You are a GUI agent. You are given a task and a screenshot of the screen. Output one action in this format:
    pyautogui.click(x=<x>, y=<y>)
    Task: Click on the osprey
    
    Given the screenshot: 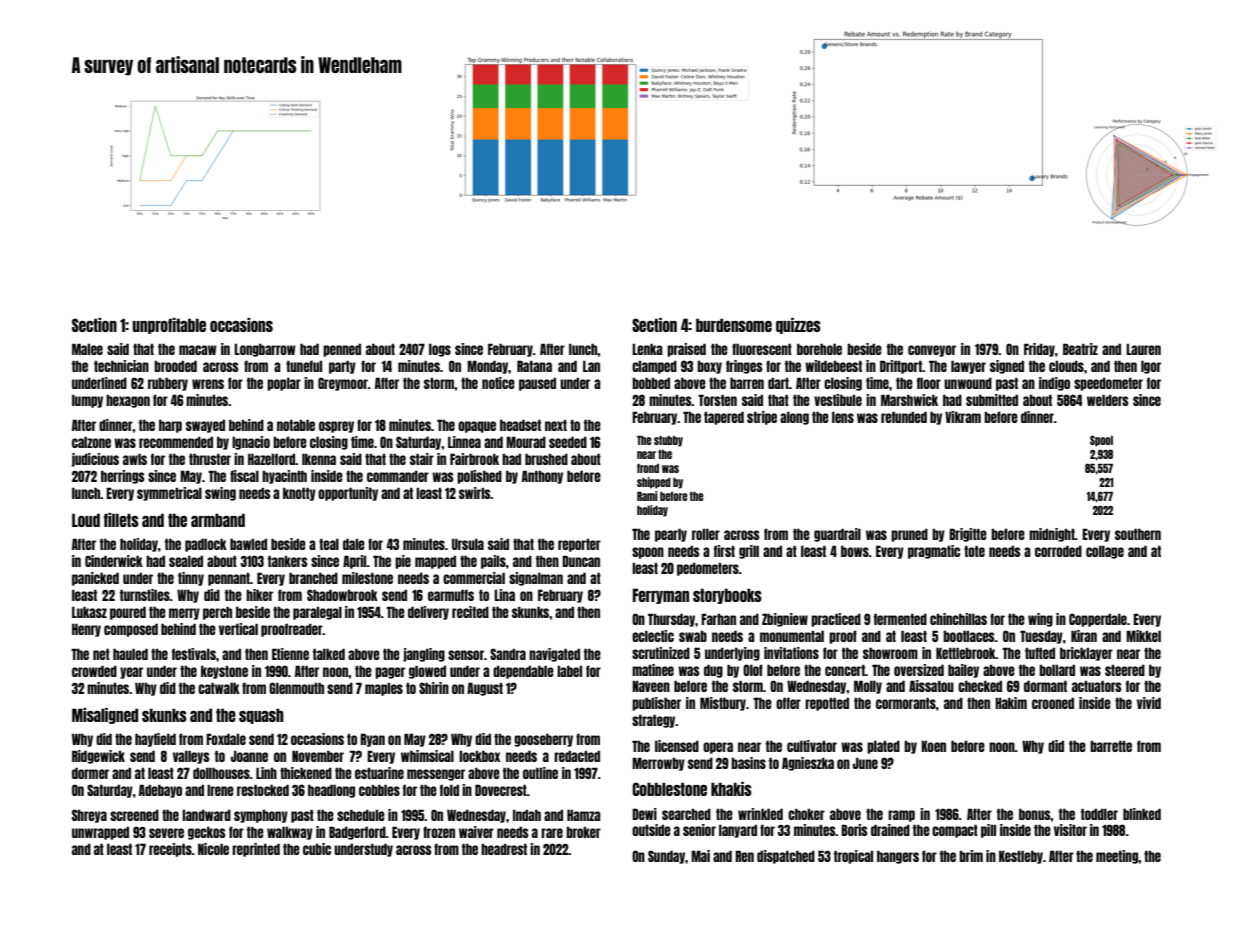 What is the action you would take?
    pyautogui.click(x=336, y=427)
